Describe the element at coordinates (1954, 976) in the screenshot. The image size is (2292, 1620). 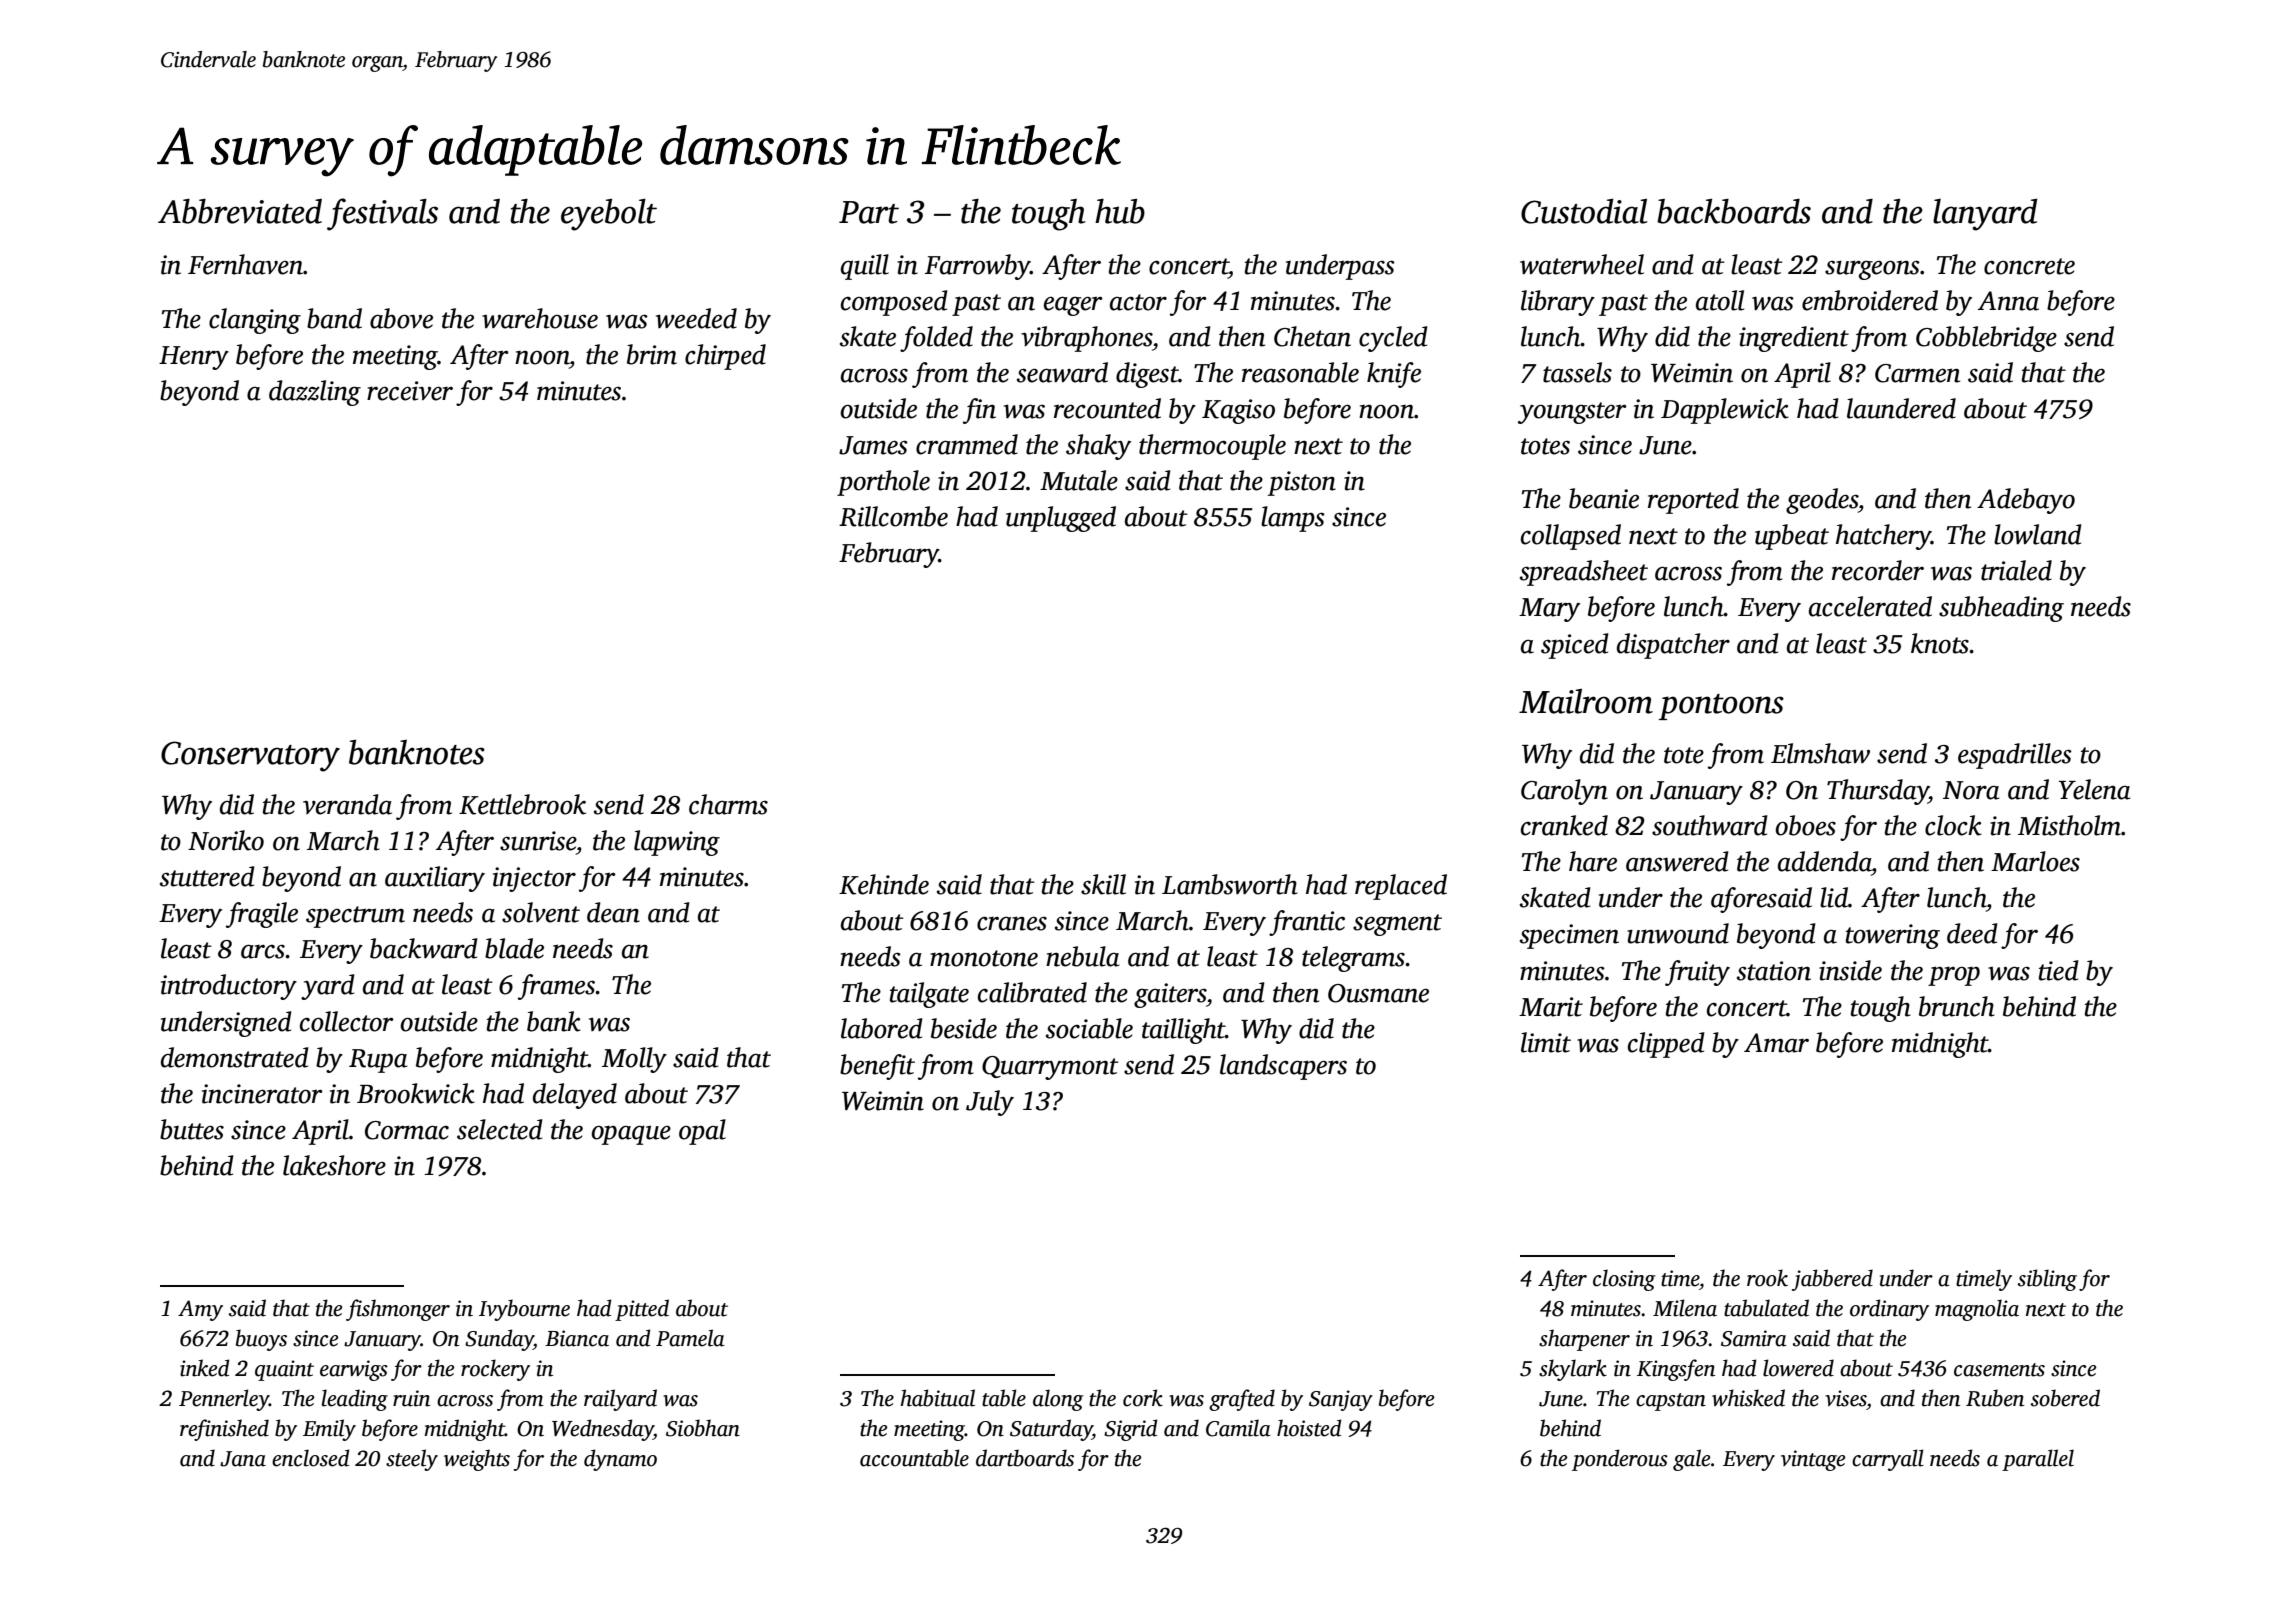
I see `prop` at that location.
